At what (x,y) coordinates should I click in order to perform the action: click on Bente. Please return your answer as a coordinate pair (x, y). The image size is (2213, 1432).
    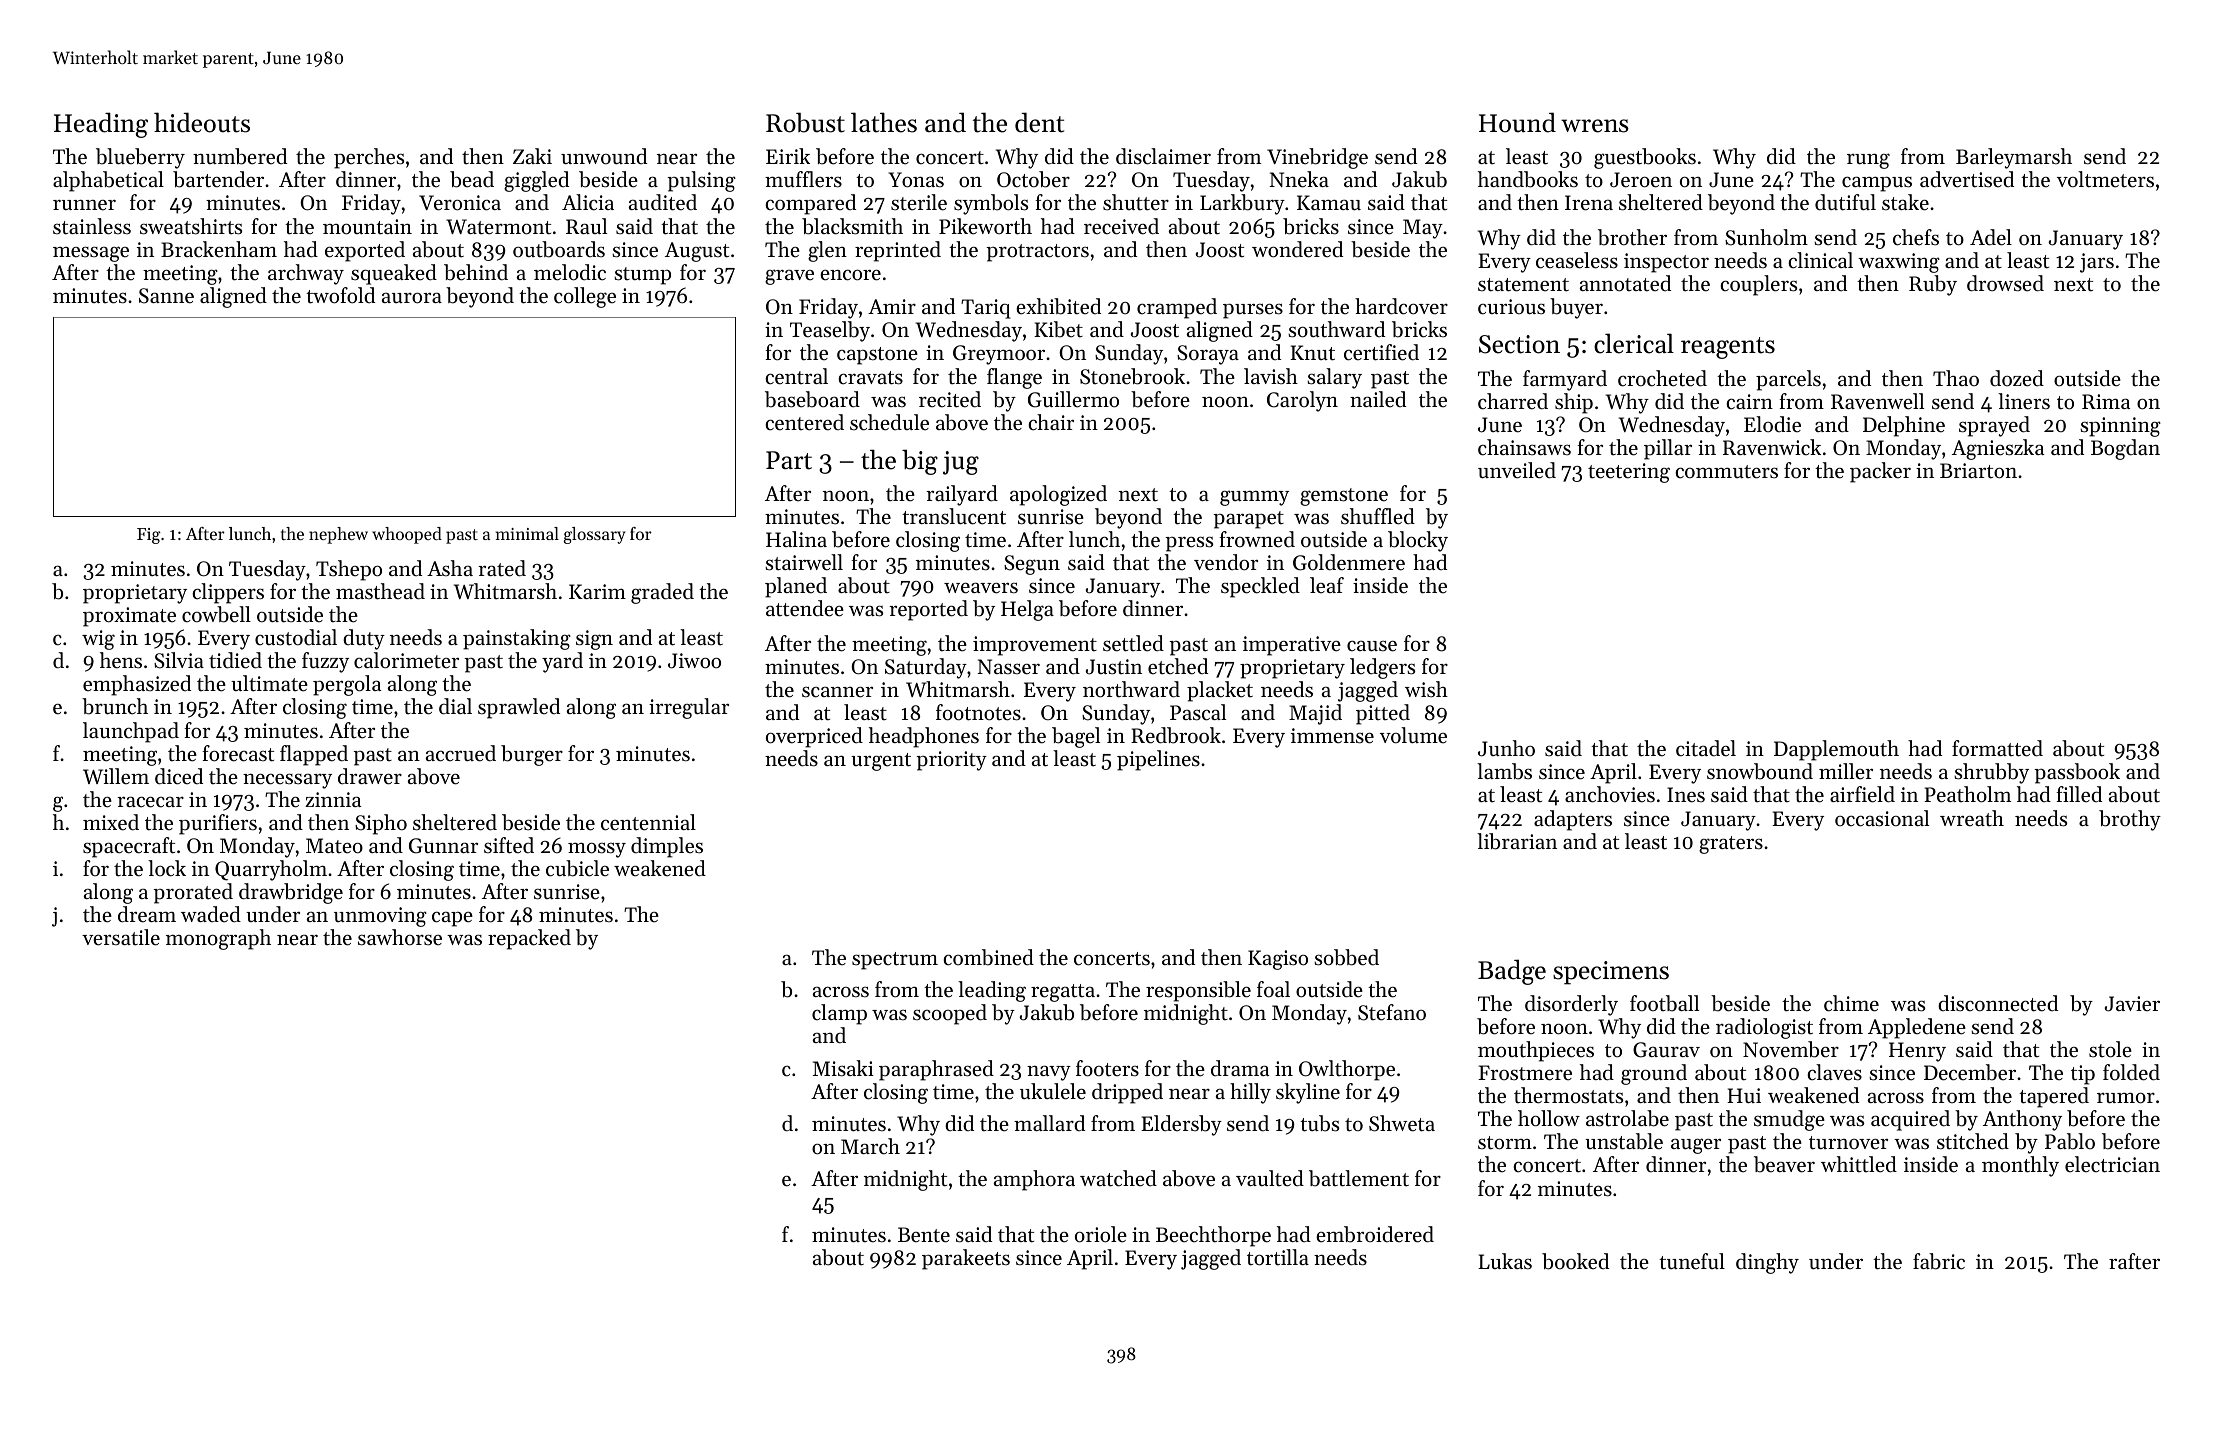
    Looking at the image, I should click on (924, 1235).
